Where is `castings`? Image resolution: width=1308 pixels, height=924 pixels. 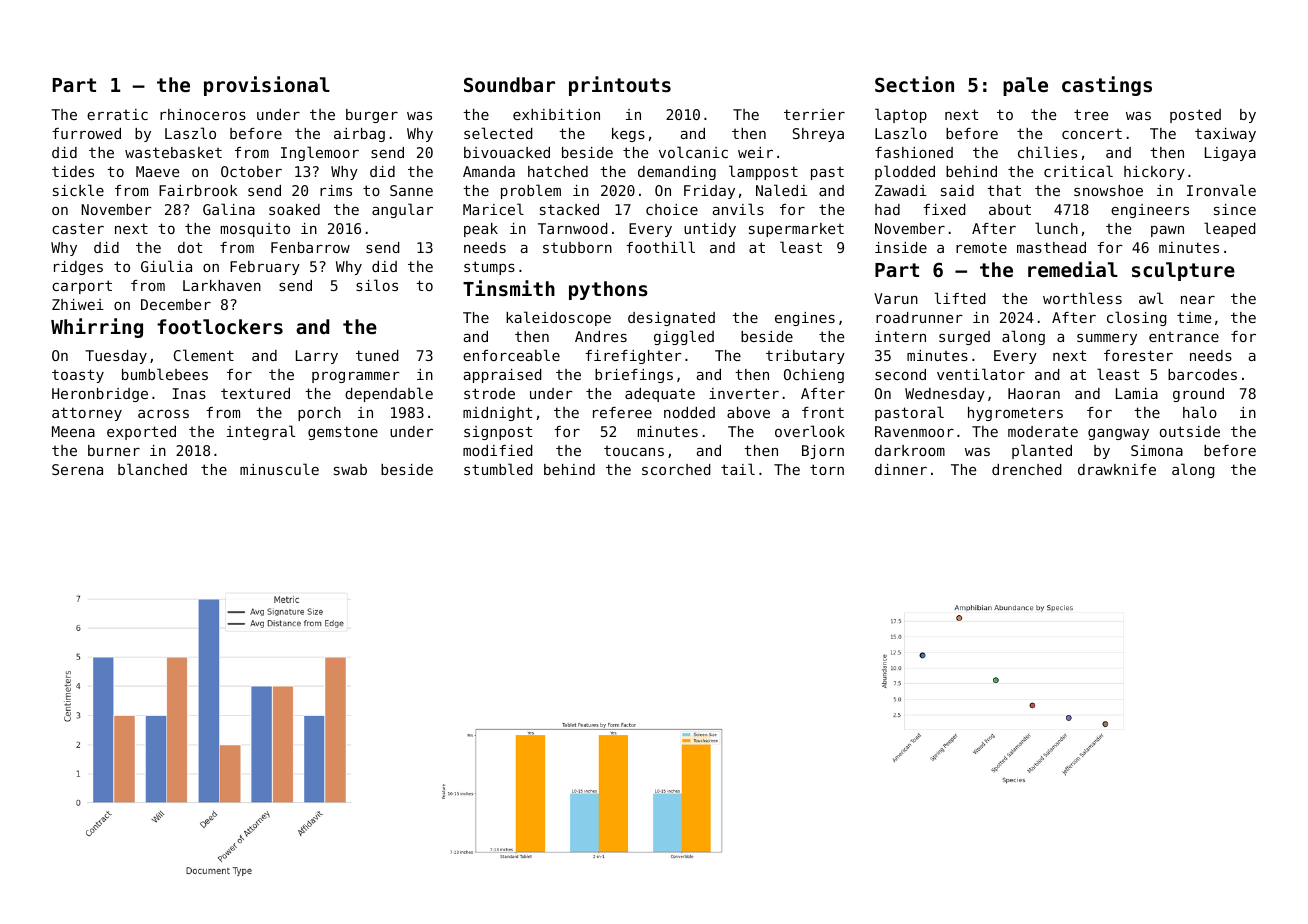 castings is located at coordinates (1107, 86).
